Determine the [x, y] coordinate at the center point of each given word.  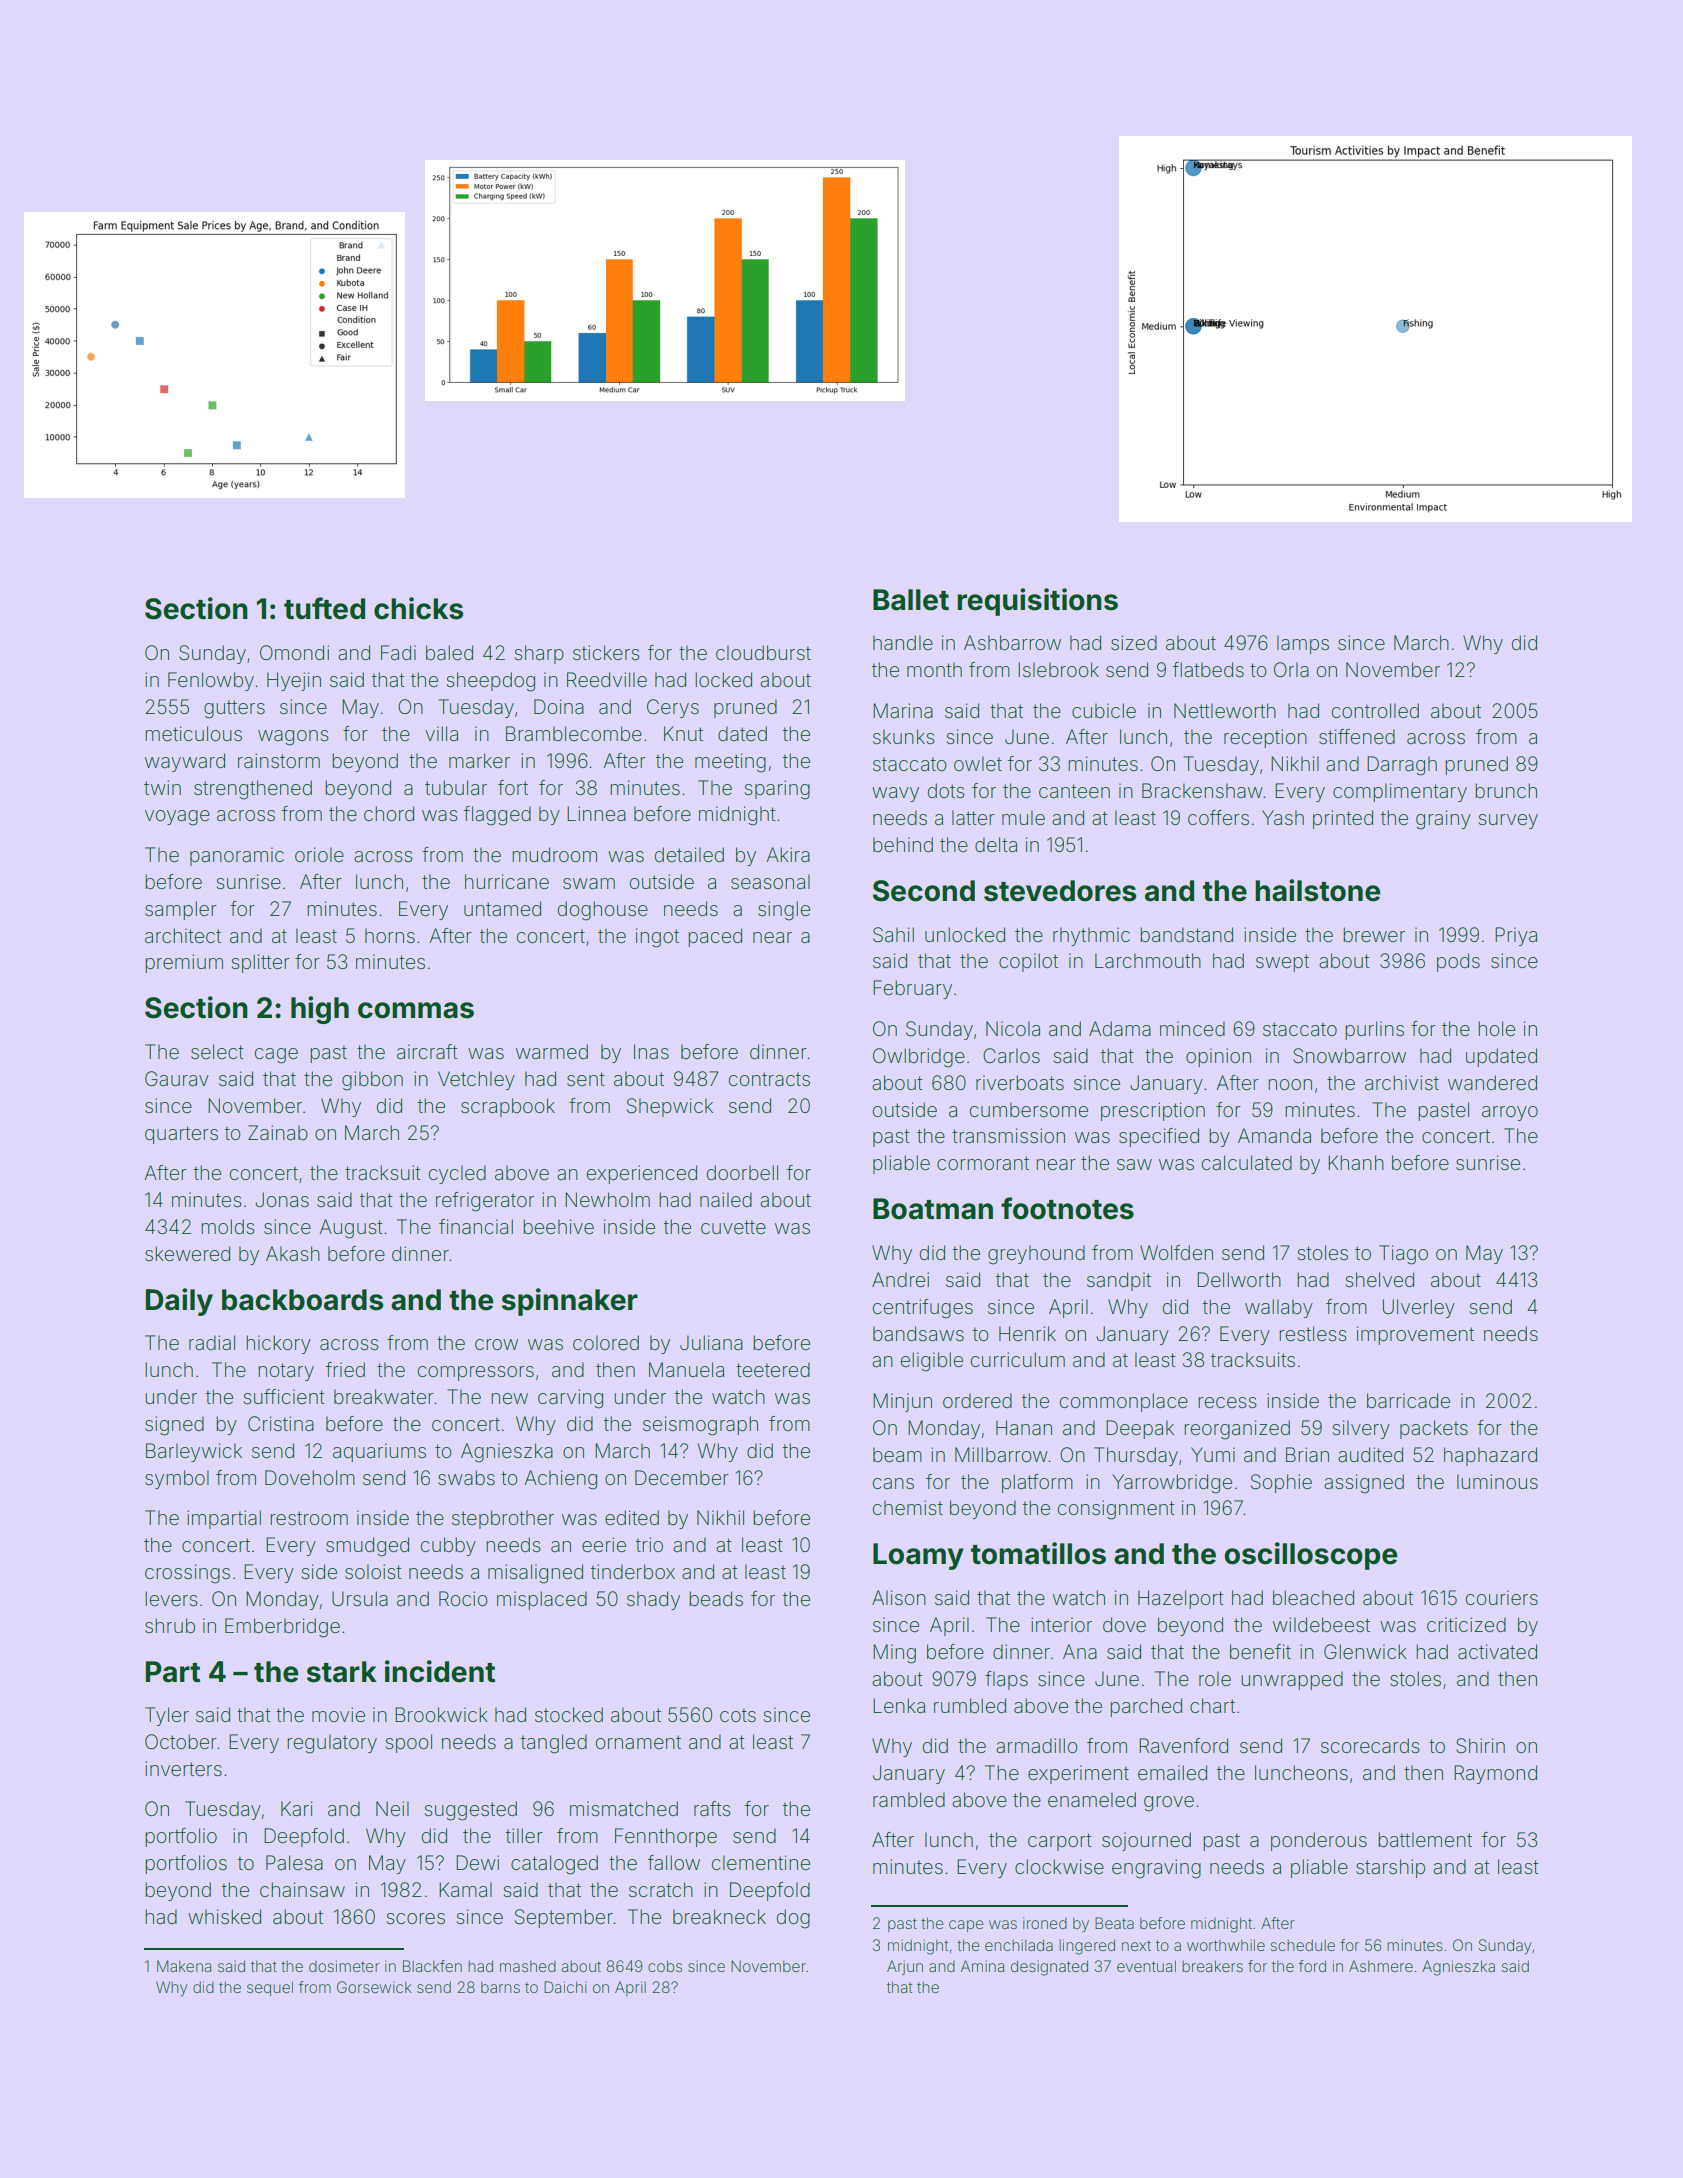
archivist [1402, 1082]
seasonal [770, 881]
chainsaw [302, 1889]
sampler [181, 910]
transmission [1008, 1135]
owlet [978, 763]
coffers [1218, 817]
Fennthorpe [666, 1837]
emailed [1172, 1772]
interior [1061, 1624]
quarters [181, 1135]
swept [1282, 963]
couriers [1501, 1597]
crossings [187, 1574]
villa [441, 733]
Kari [296, 1808]
